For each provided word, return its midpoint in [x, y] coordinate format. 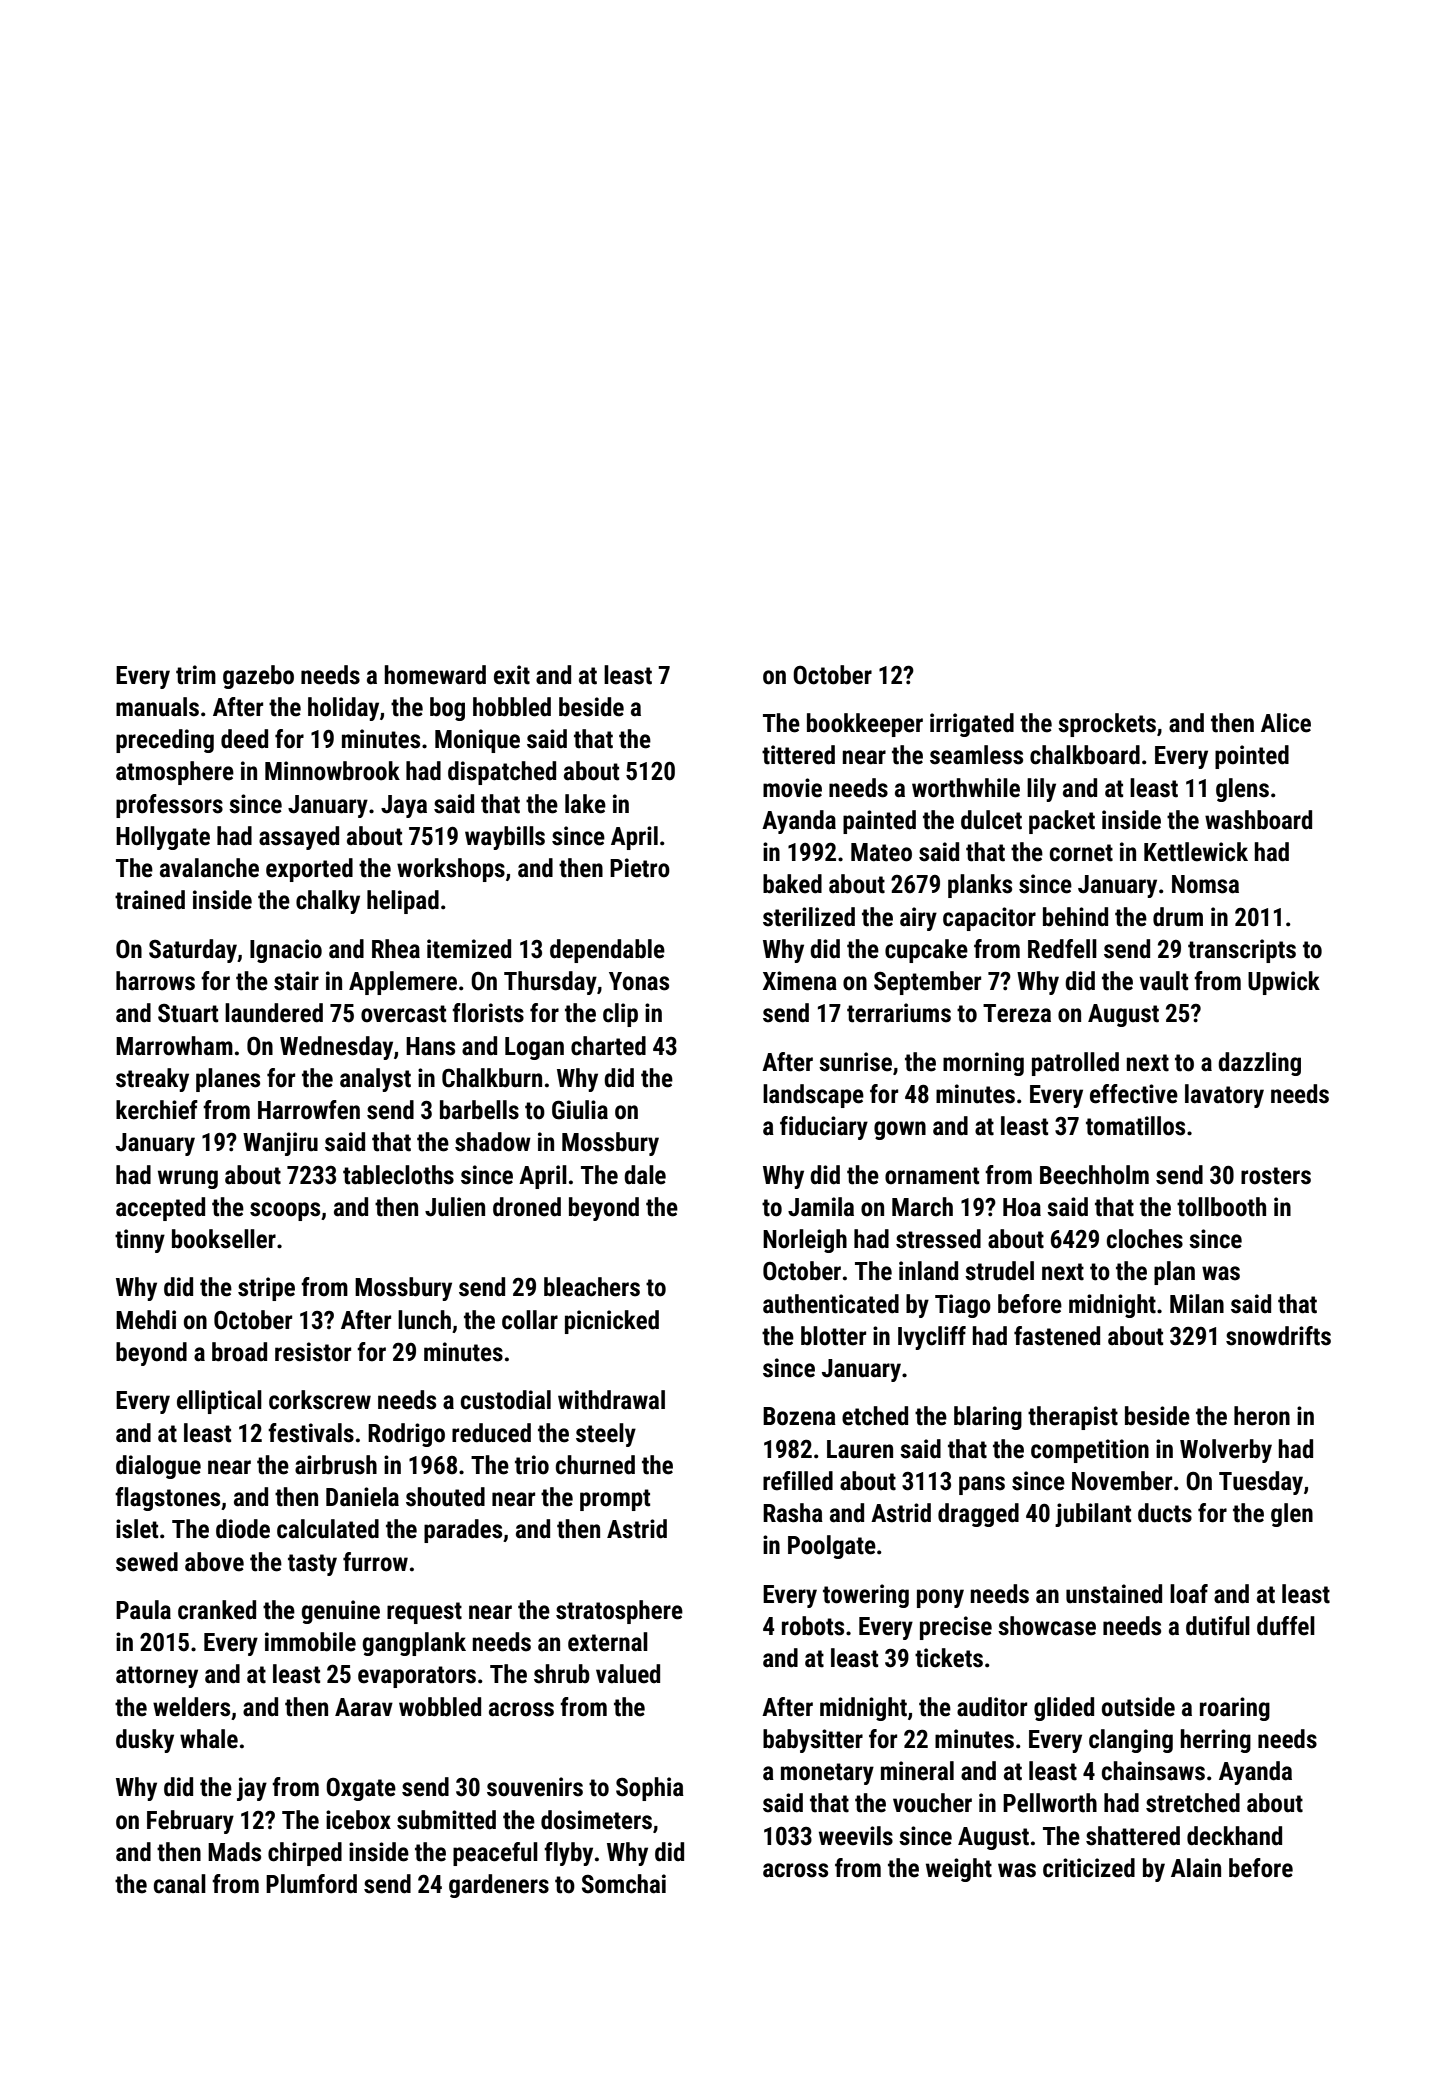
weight [959, 1870]
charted [608, 1046]
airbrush [336, 1465]
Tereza [1017, 1013]
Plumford [311, 1884]
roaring [1235, 1709]
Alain [1196, 1868]
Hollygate [163, 838]
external [608, 1642]
